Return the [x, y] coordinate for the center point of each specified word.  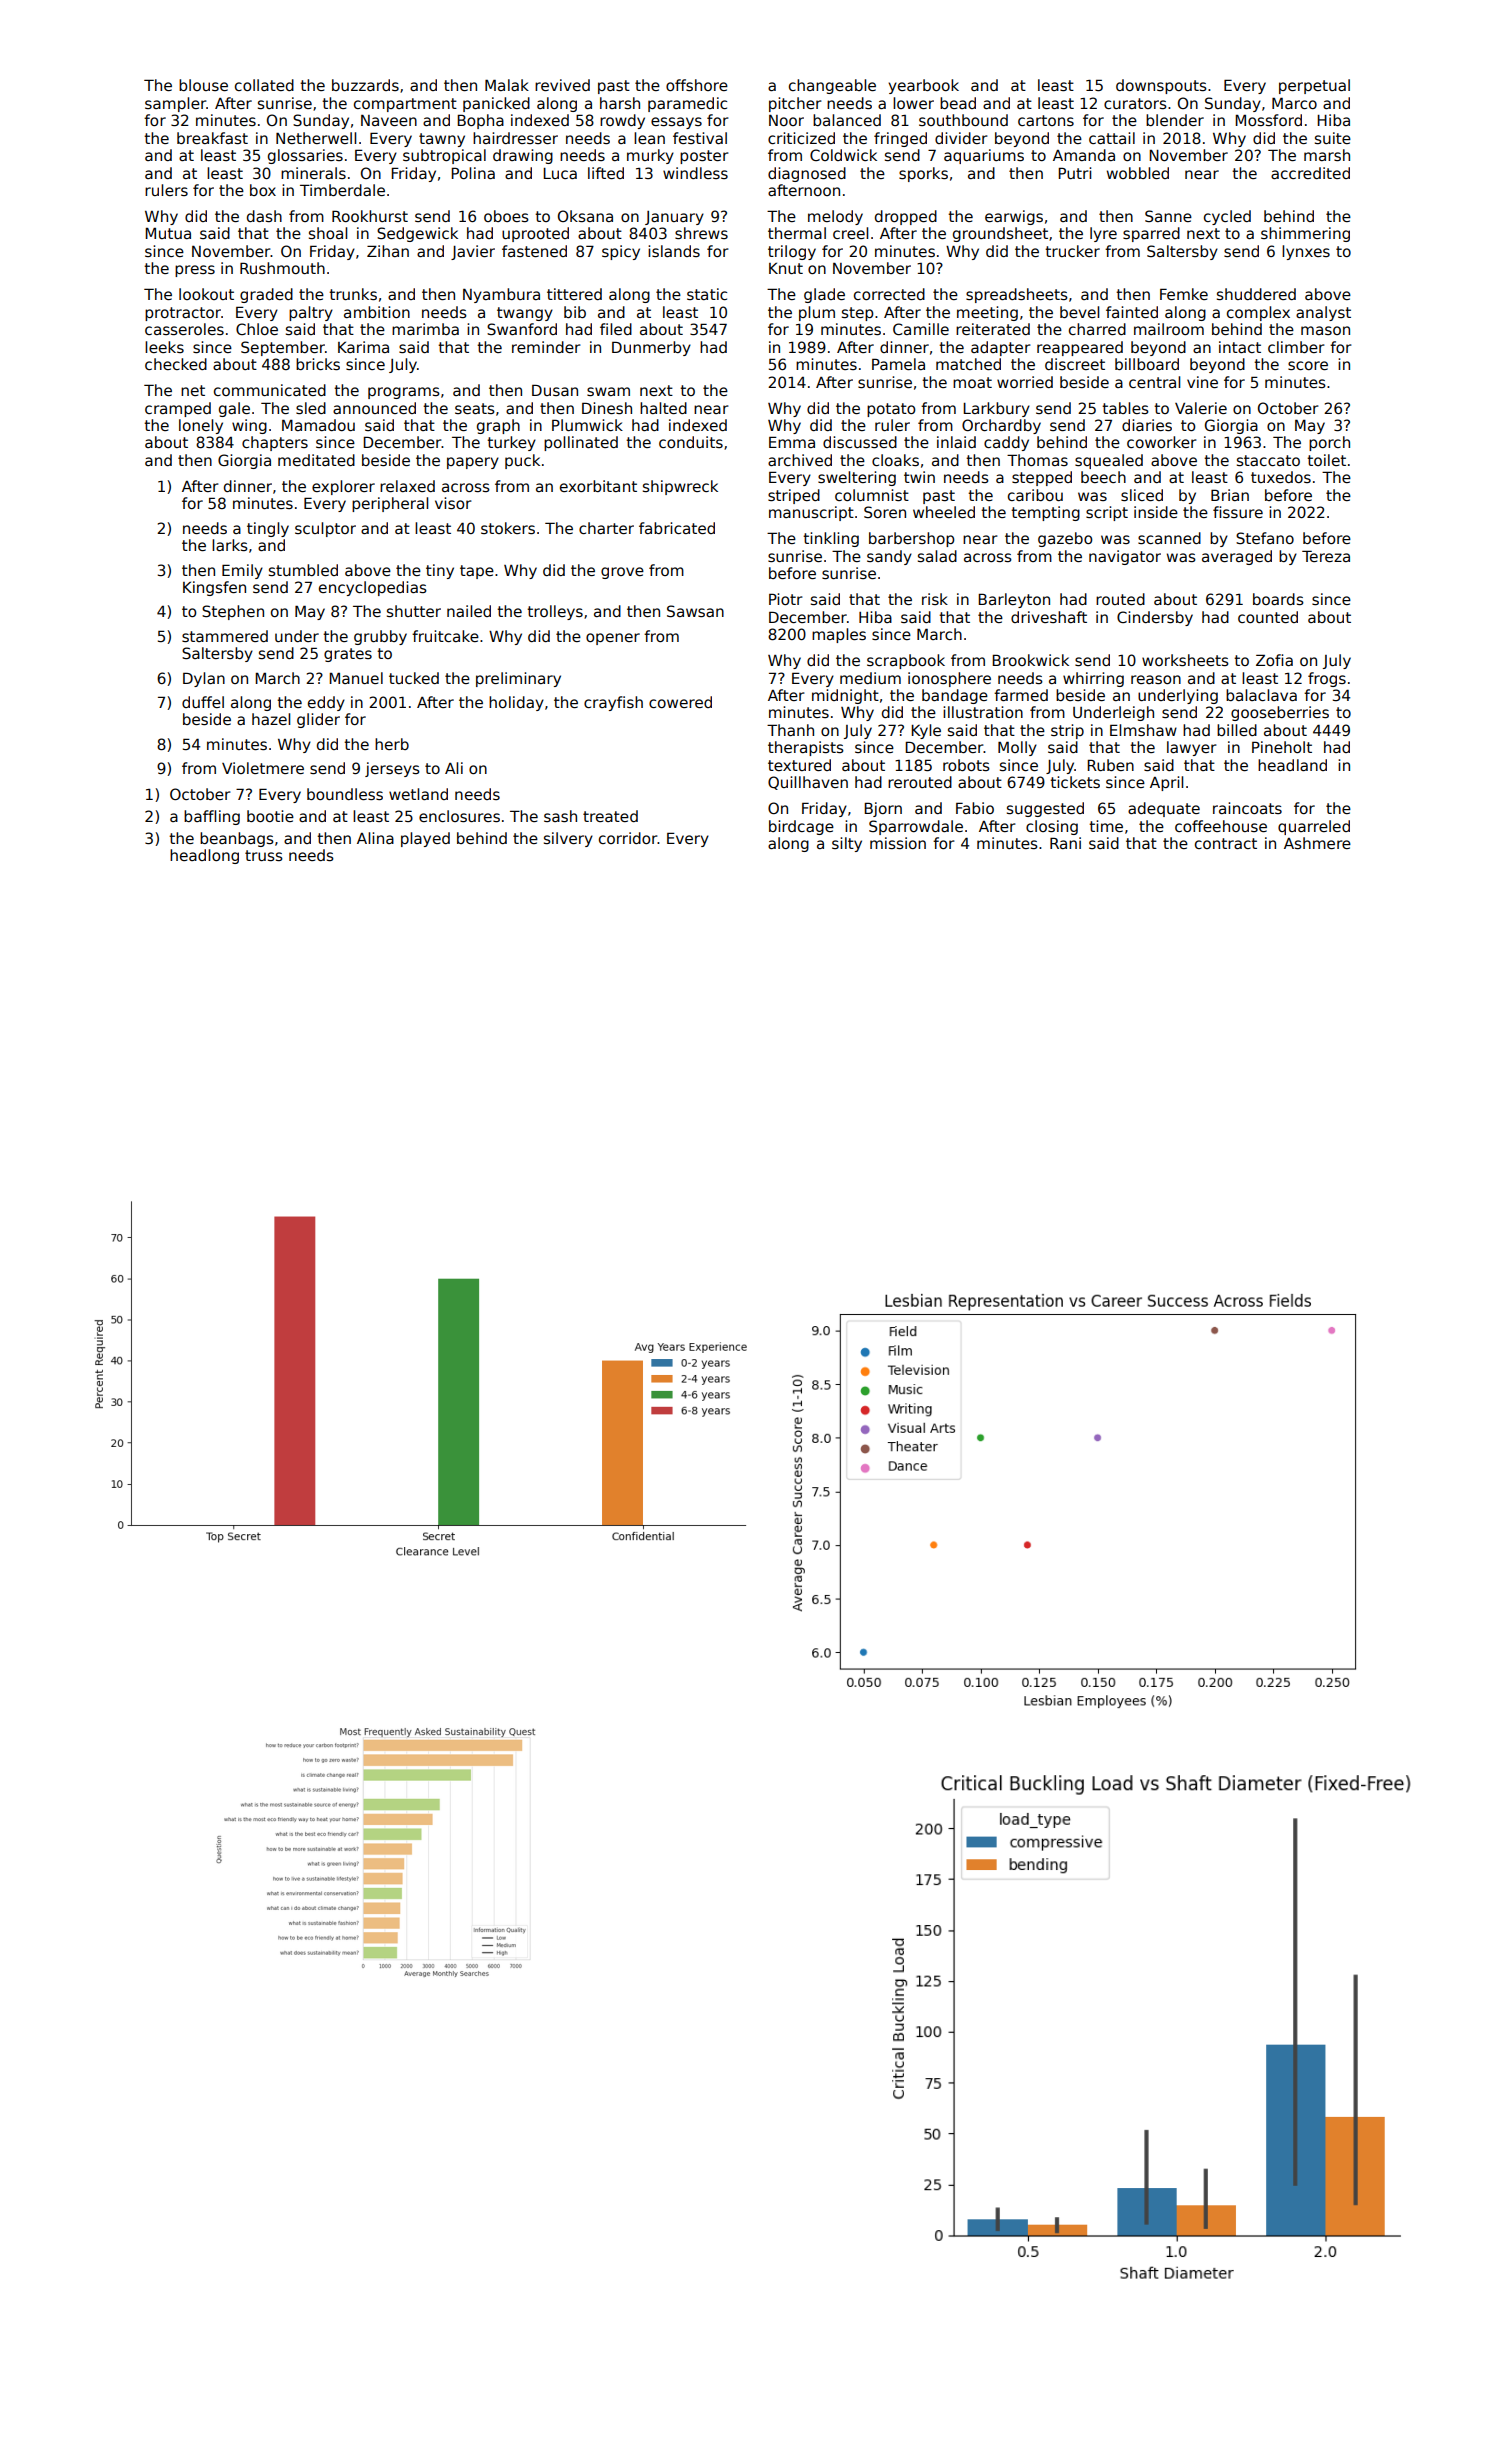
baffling [212, 817]
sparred [1151, 234]
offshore [697, 85]
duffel [203, 702]
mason [1325, 330]
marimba [425, 329]
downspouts [1161, 86]
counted [1268, 617]
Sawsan [695, 611]
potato [891, 410]
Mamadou [318, 425]
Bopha [480, 121]
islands [674, 251]
